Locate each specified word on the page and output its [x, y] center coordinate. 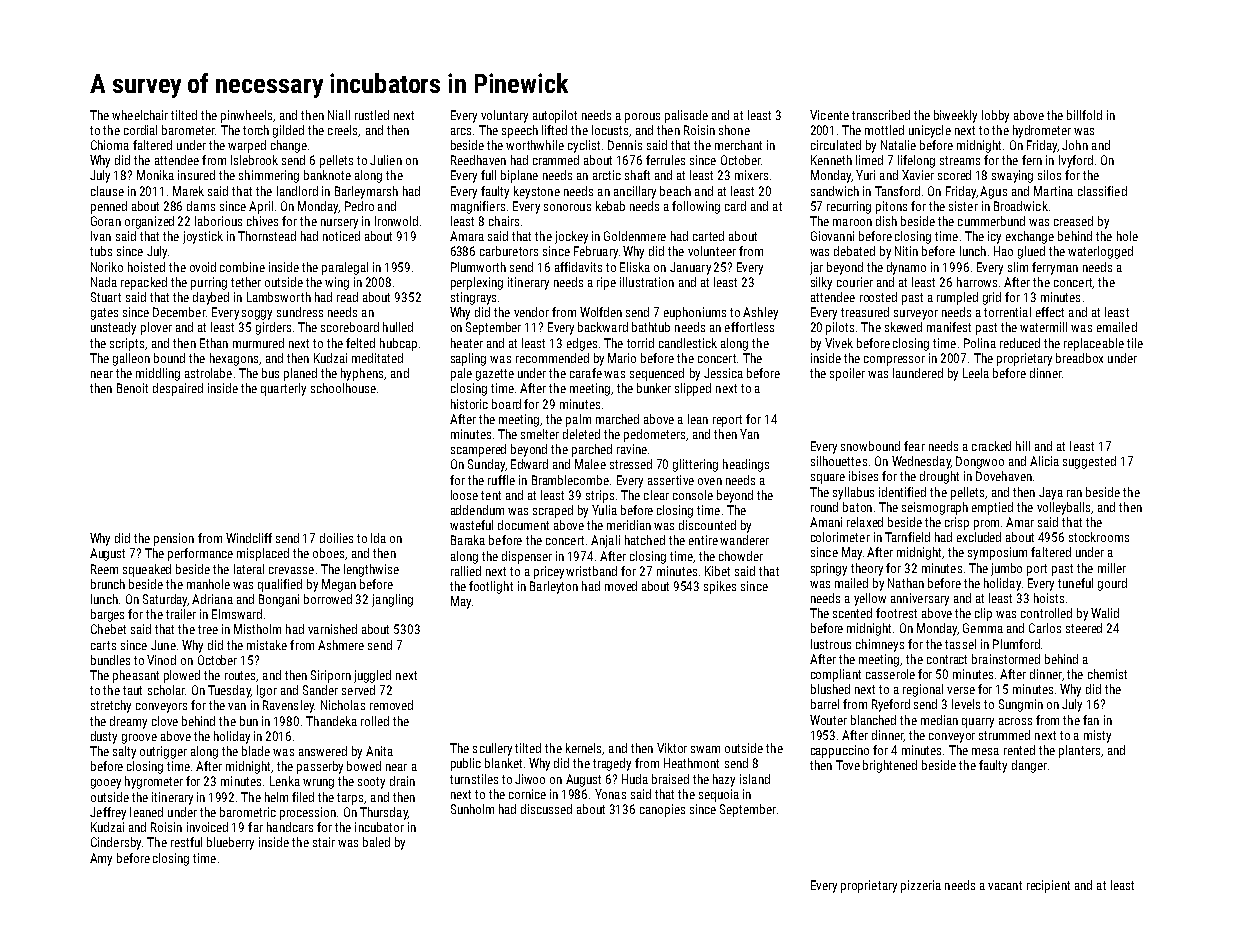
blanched [873, 720]
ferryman [1055, 268]
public [466, 764]
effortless [749, 327]
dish [886, 221]
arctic [607, 175]
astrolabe [208, 373]
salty [124, 752]
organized [149, 222]
